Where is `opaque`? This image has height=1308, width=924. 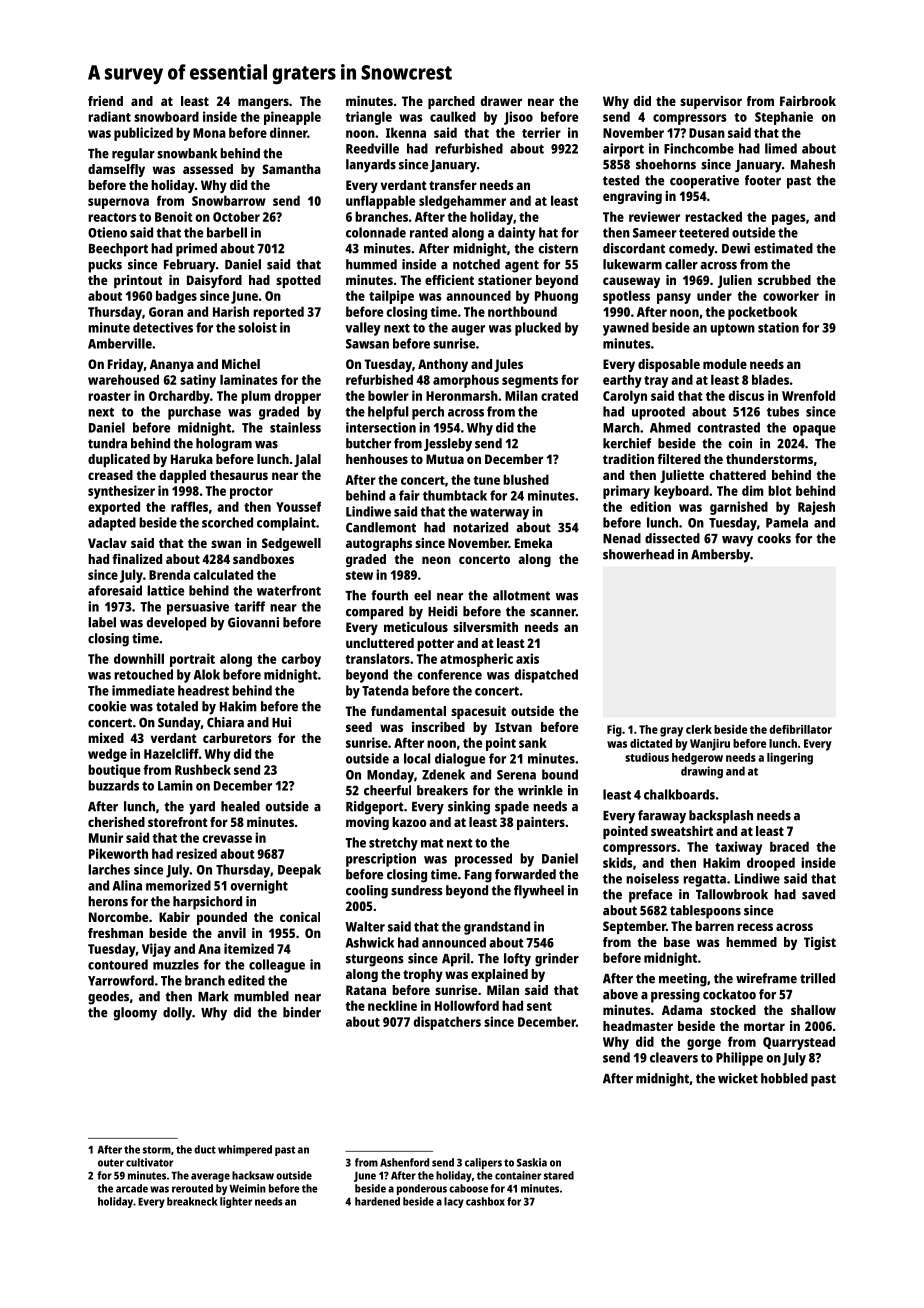
opaque is located at coordinates (814, 430).
